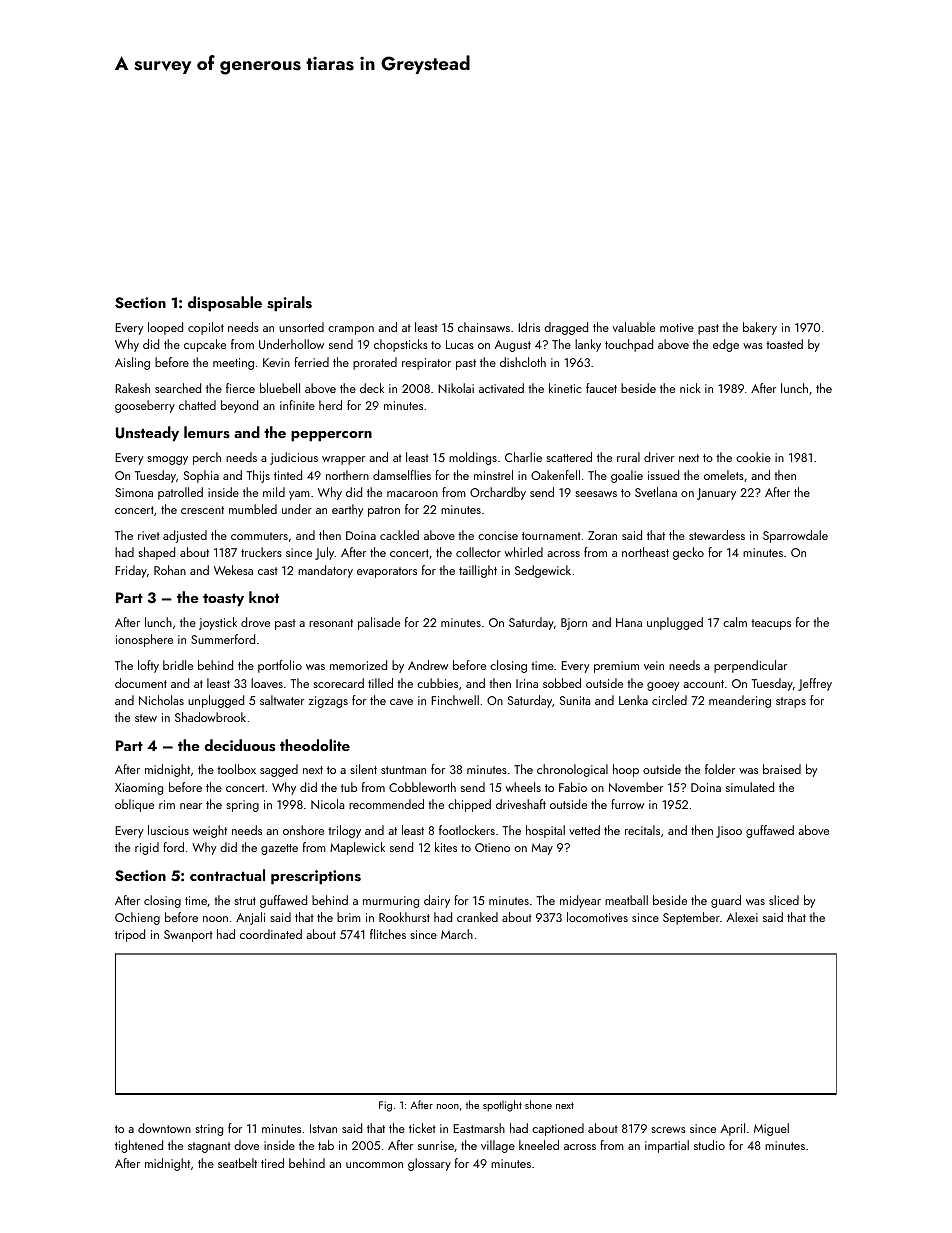  I want to click on saltwater, so click(282, 700).
